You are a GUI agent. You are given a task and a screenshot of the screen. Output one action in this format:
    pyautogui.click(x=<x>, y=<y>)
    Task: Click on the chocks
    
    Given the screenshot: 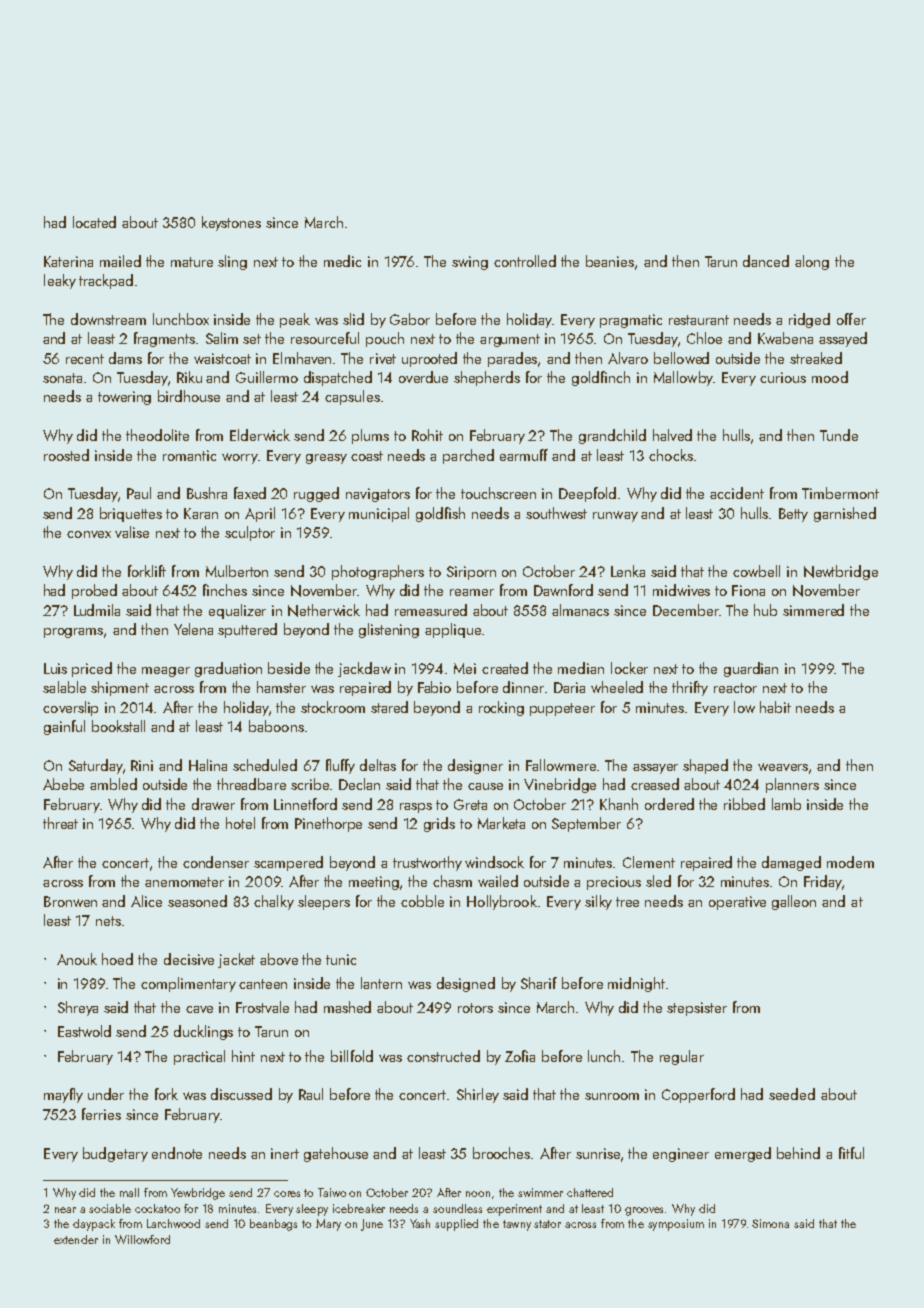 What is the action you would take?
    pyautogui.click(x=671, y=455)
